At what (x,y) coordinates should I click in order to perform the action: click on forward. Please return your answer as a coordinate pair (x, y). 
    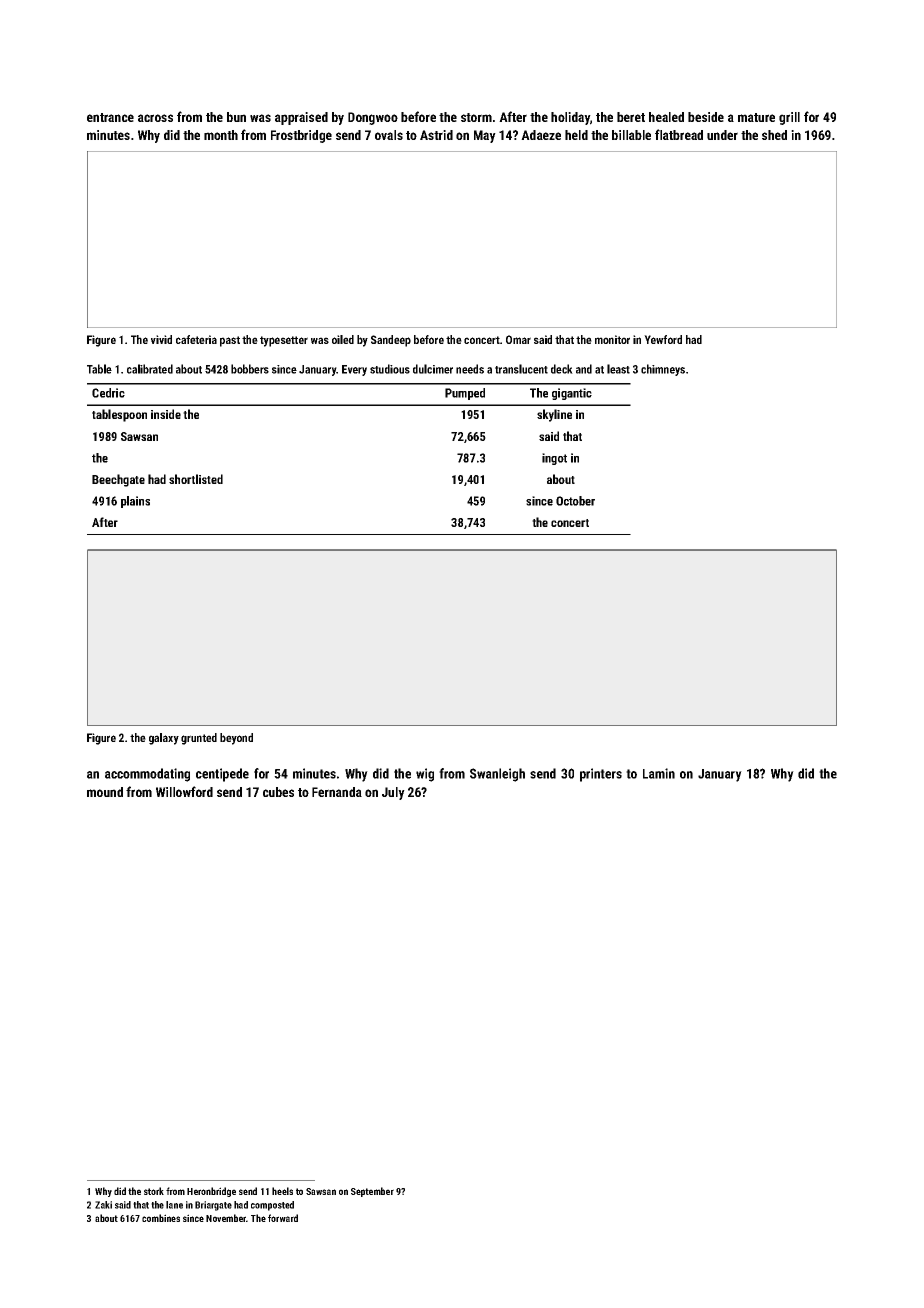
    Looking at the image, I should click on (283, 1218).
